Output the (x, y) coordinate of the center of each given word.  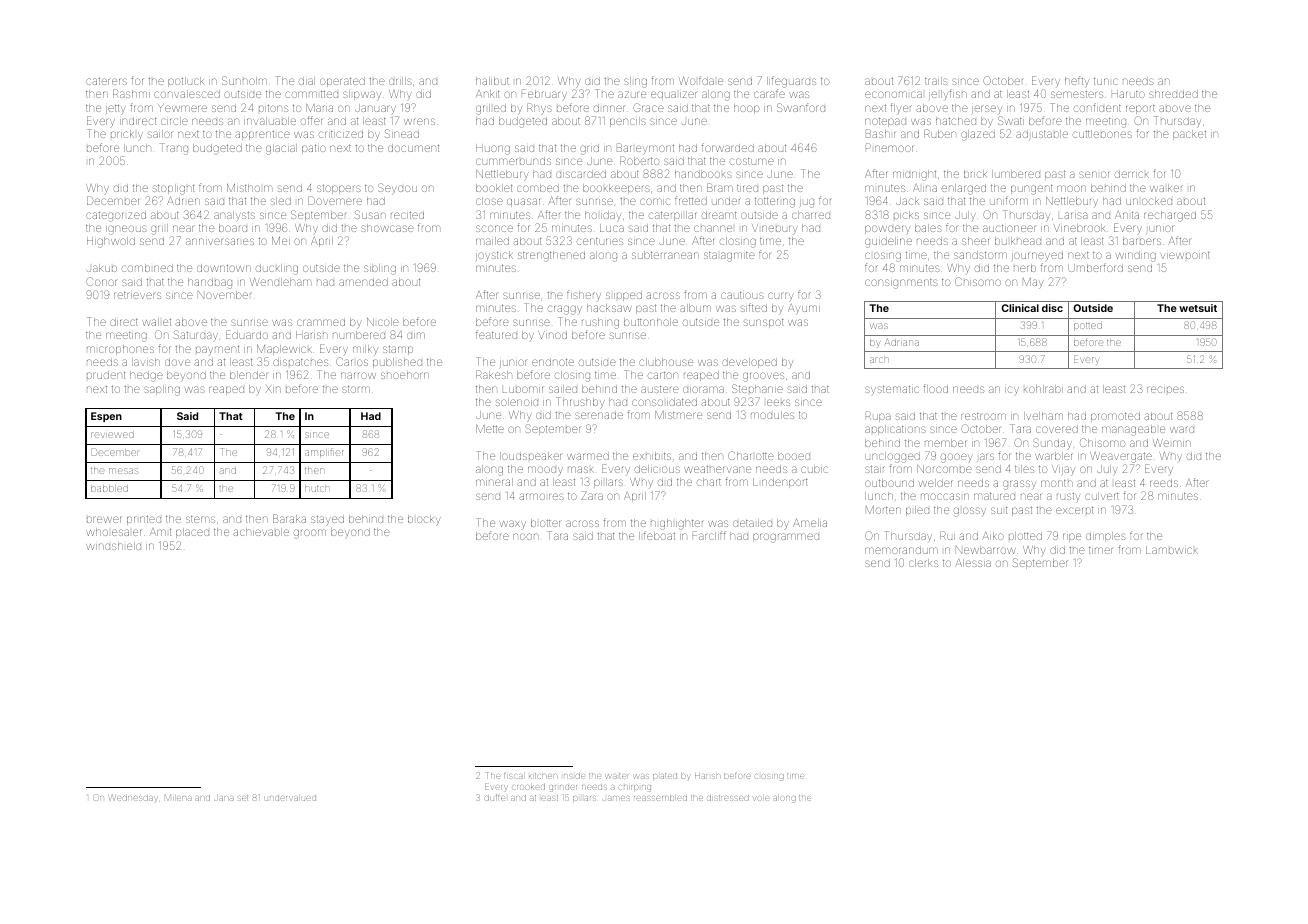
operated (342, 82)
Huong (493, 149)
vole (761, 798)
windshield (113, 546)
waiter (617, 776)
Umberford (1095, 267)
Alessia (973, 563)
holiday (603, 216)
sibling (380, 269)
